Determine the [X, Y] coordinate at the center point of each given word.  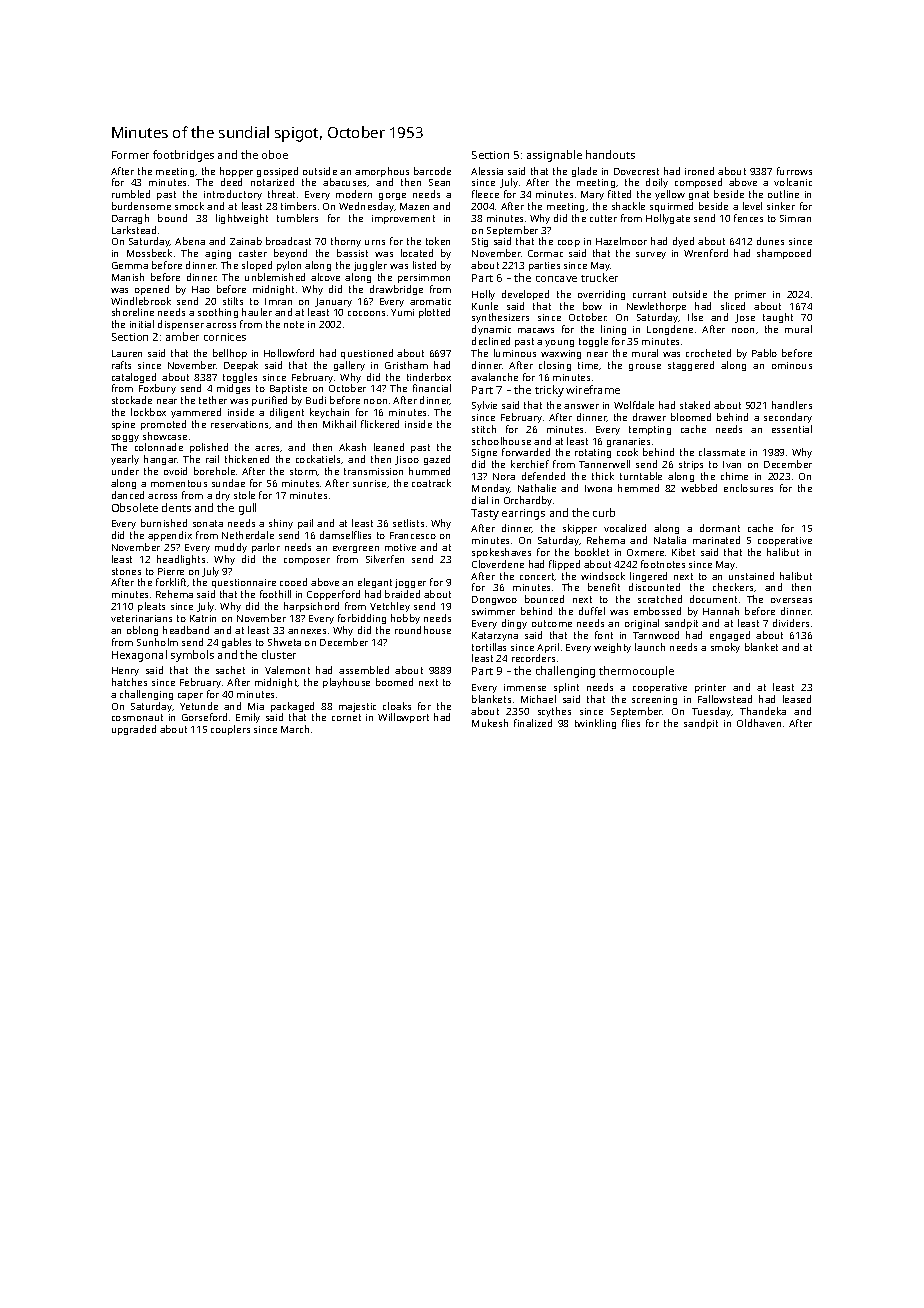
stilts [233, 301]
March [295, 729]
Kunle [485, 306]
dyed [683, 242]
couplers [230, 730]
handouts [610, 154]
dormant [720, 528]
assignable [554, 156]
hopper [236, 172]
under [125, 471]
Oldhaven [759, 723]
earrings [523, 514]
